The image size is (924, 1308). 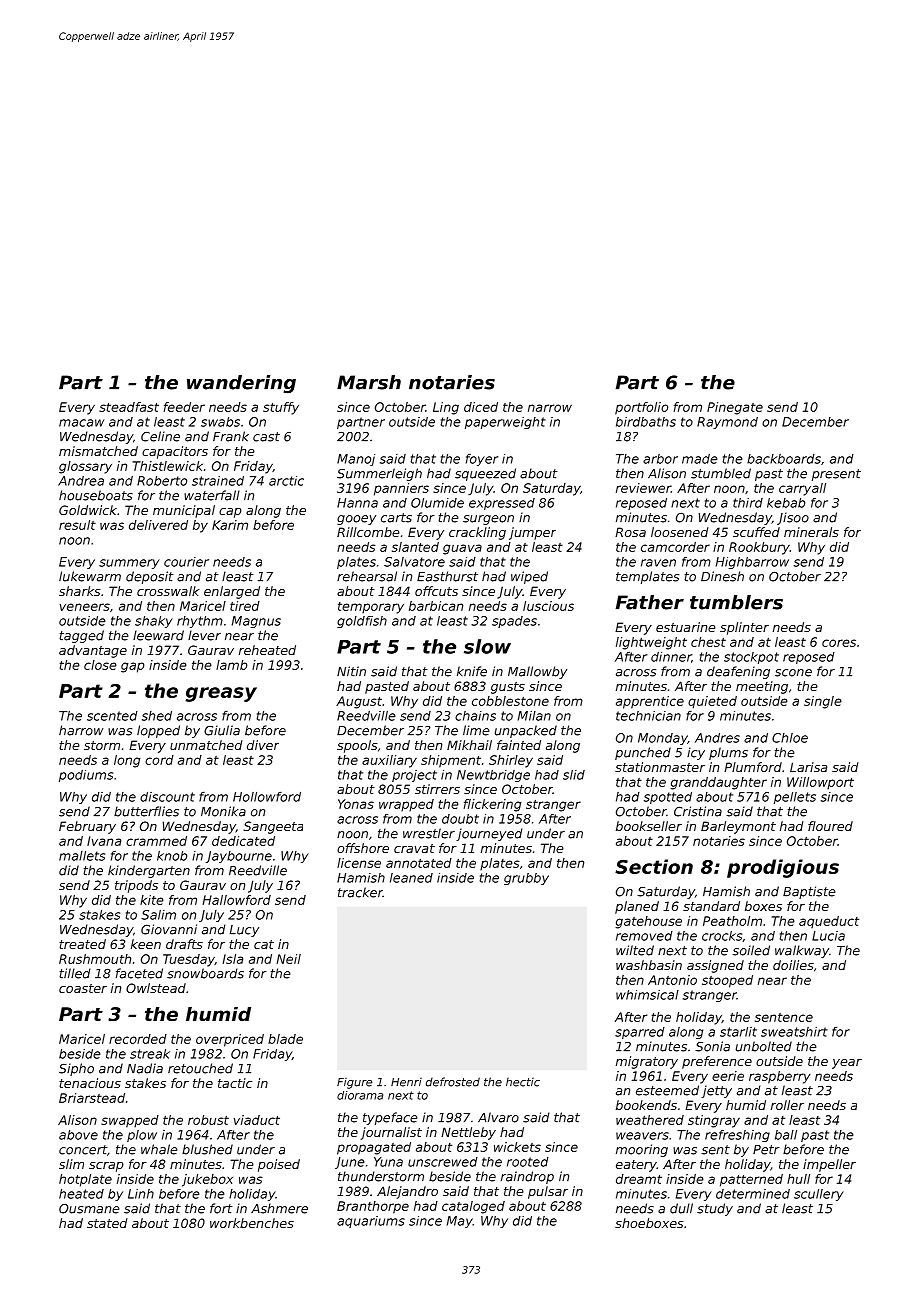 What do you see at coordinates (712, 702) in the image?
I see `quieted` at bounding box center [712, 702].
